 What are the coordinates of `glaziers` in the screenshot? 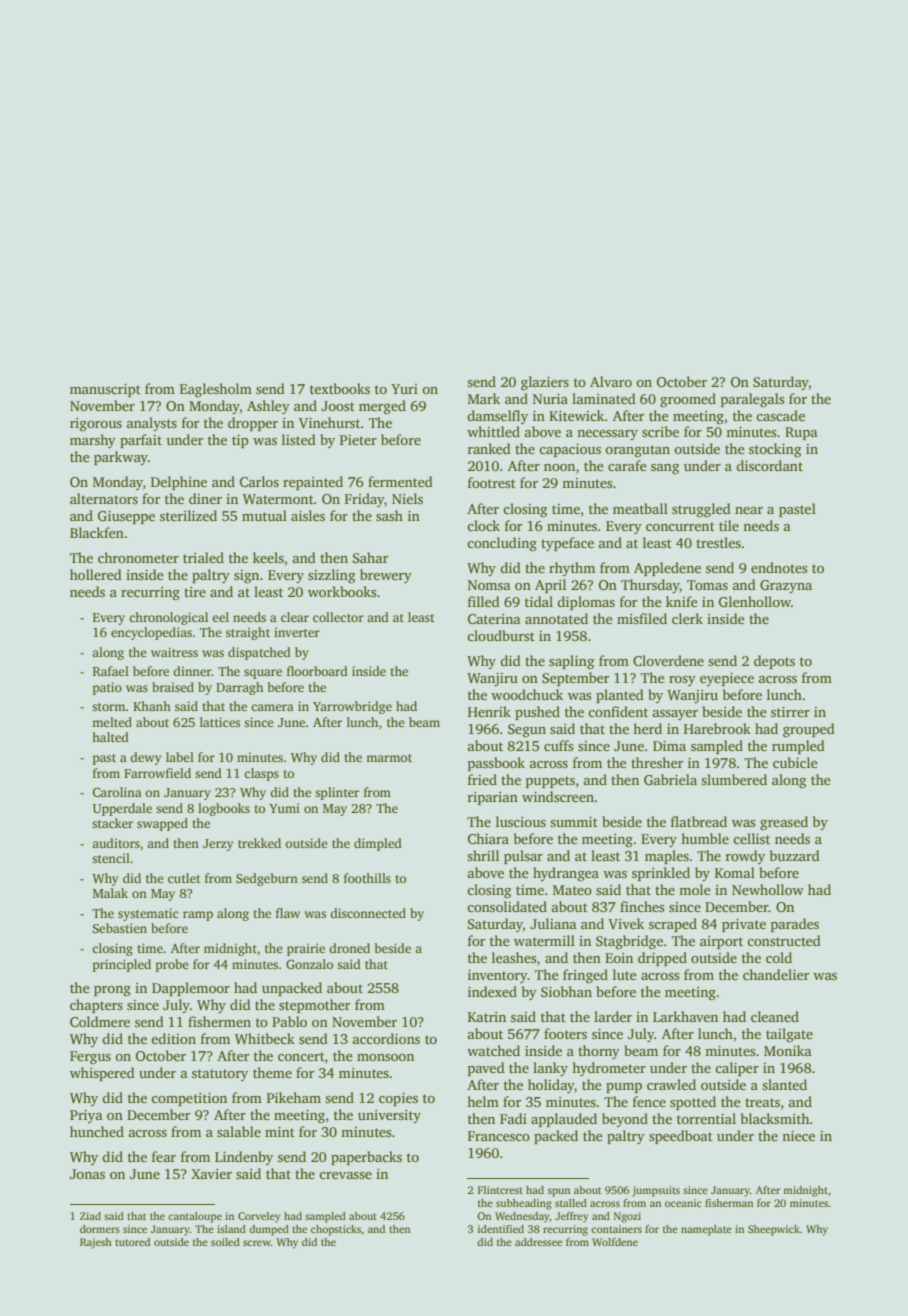 It's located at (545, 383).
